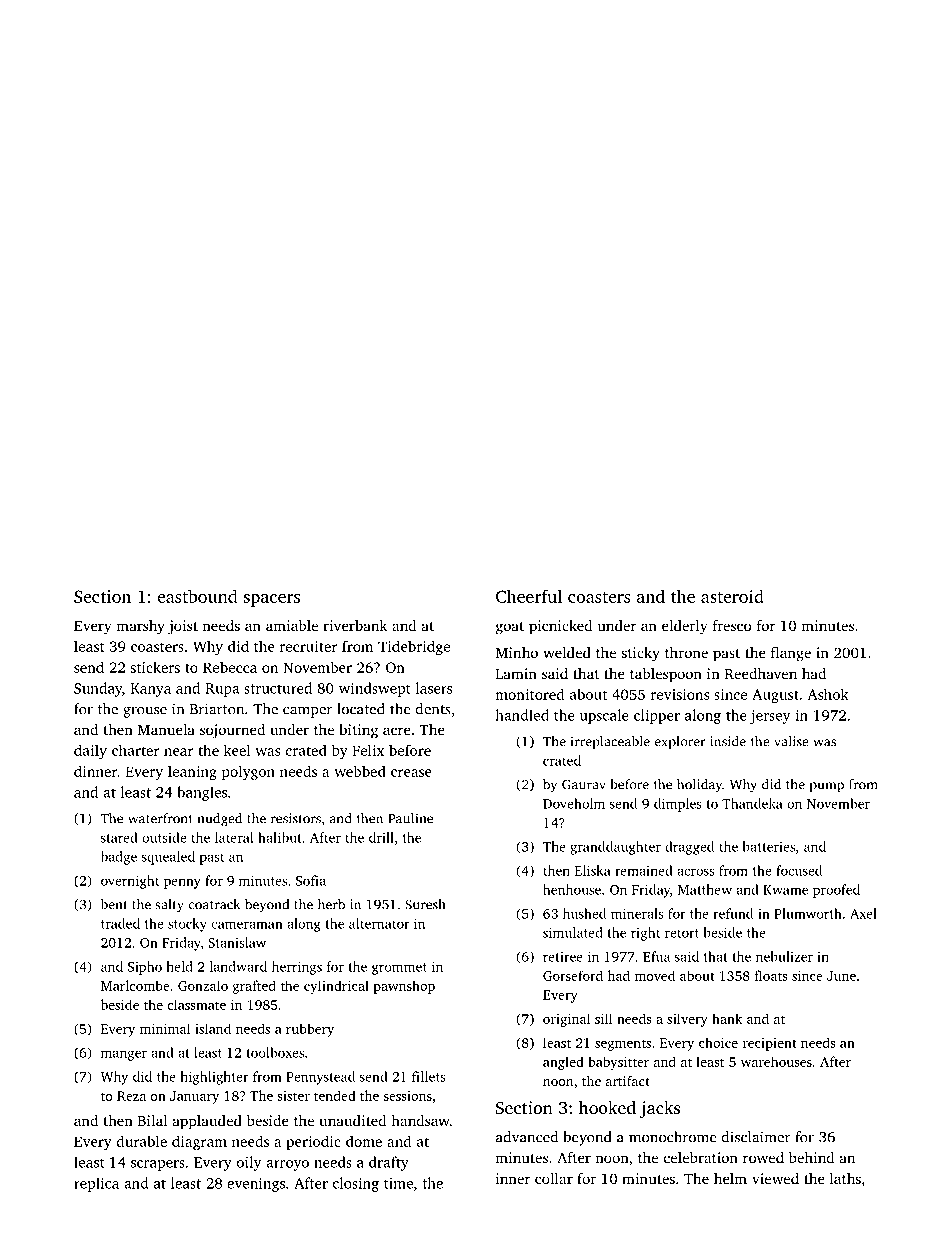  I want to click on replica, so click(96, 1184).
